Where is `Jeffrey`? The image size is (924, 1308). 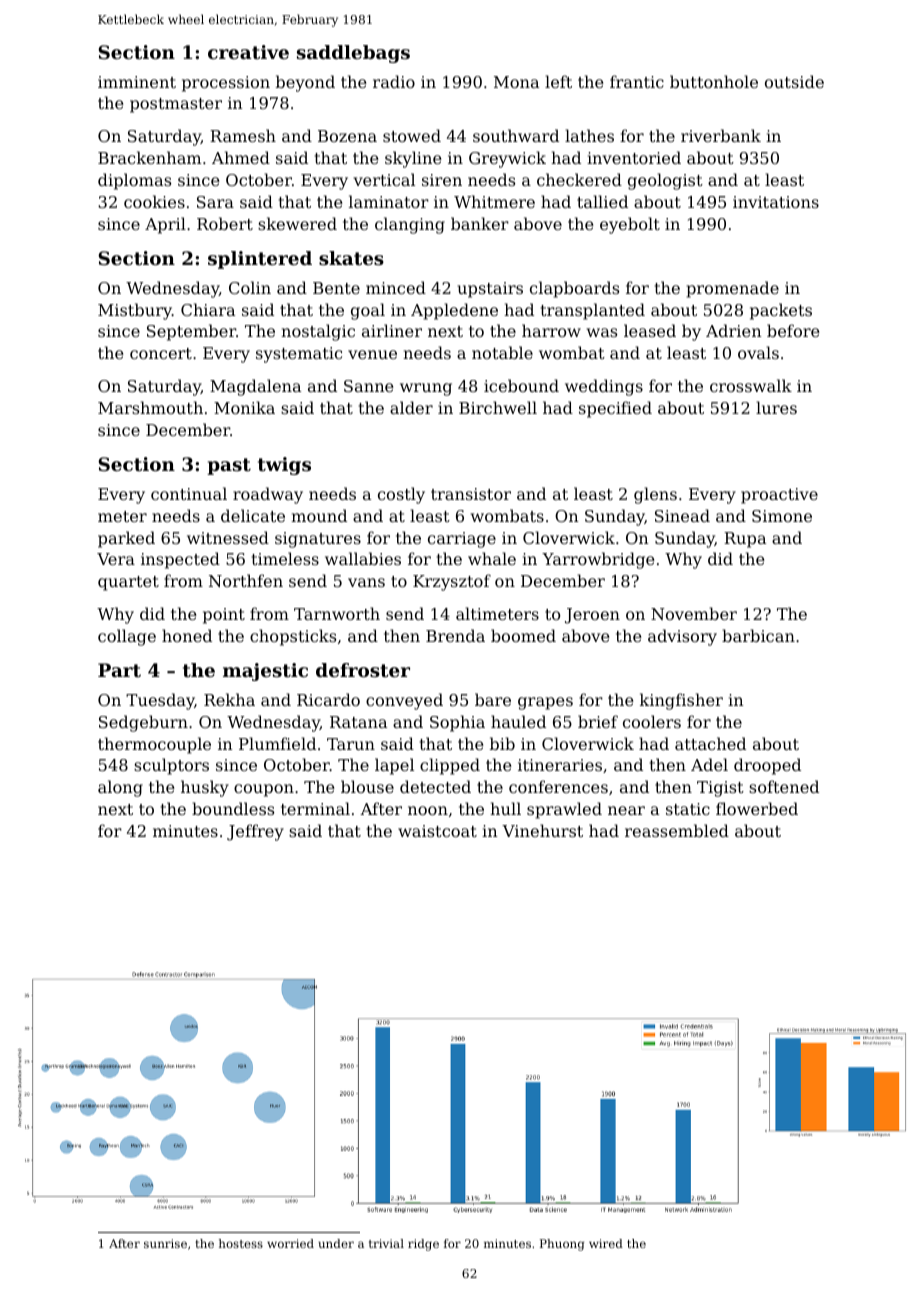
Jeffrey is located at coordinates (255, 832).
